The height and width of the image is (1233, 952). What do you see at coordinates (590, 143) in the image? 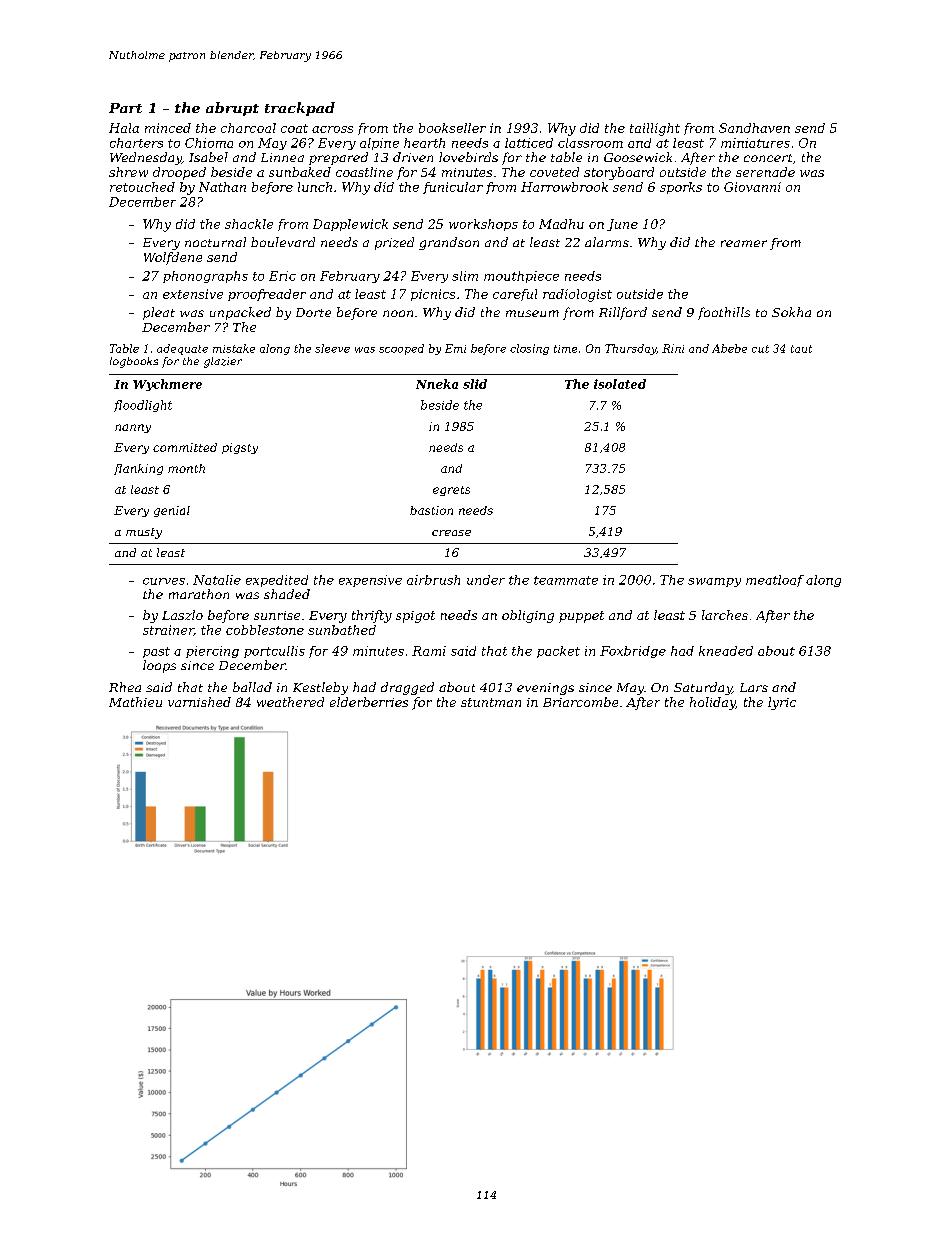
I see `classroom` at bounding box center [590, 143].
